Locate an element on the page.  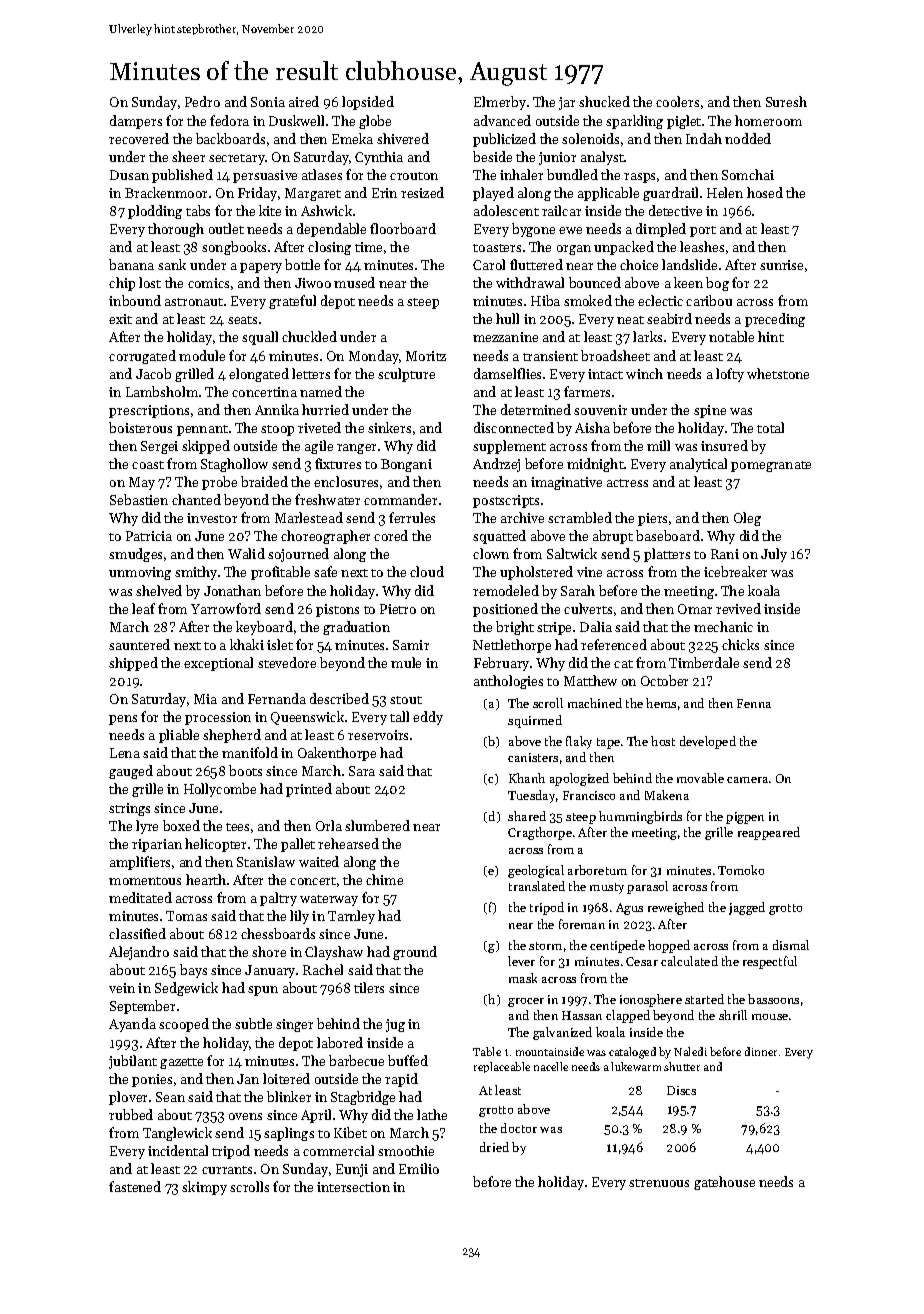
tabs is located at coordinates (198, 210).
